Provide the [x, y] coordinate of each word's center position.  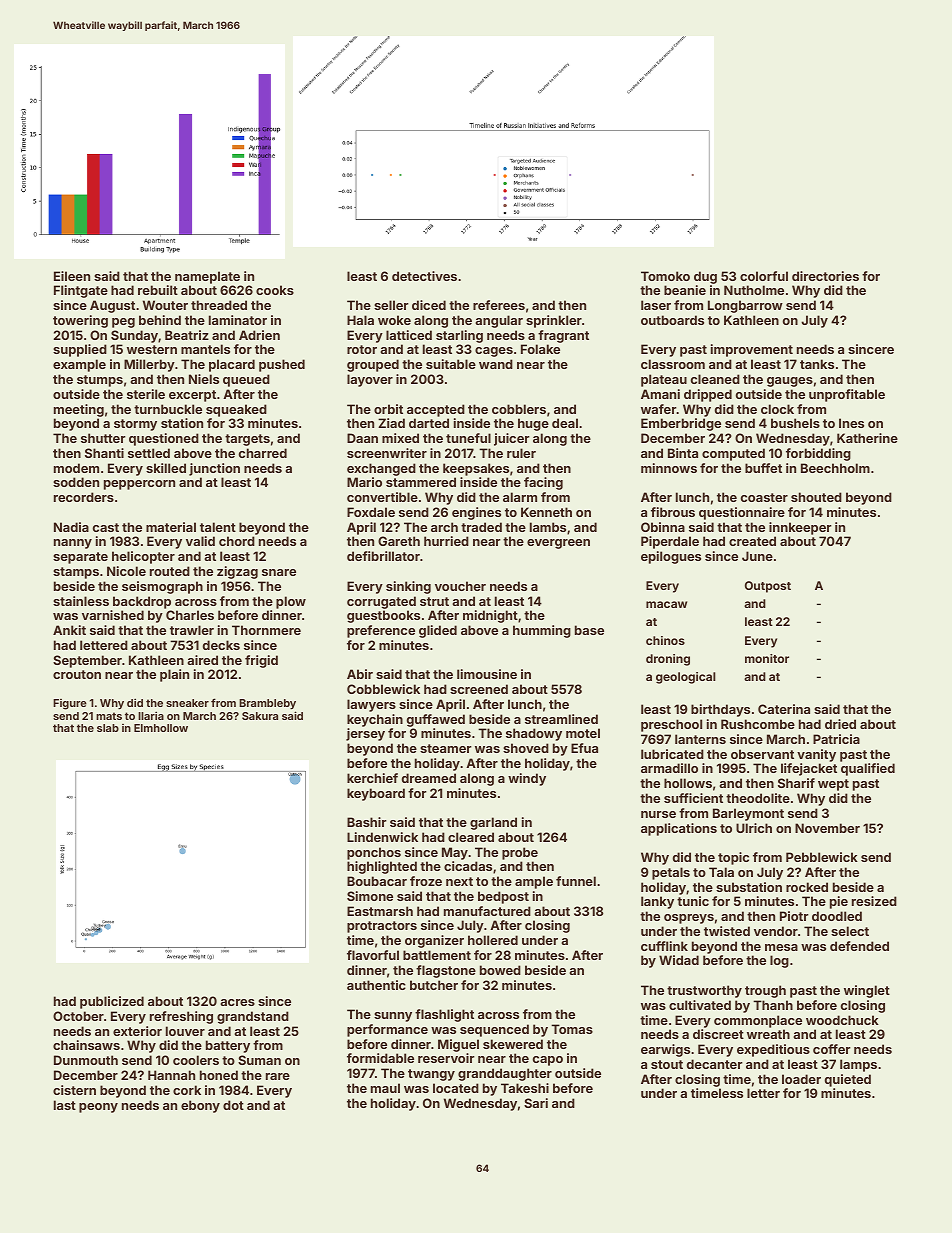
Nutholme [754, 290]
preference [381, 631]
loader [801, 1079]
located [456, 1088]
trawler [192, 630]
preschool [671, 725]
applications [679, 829]
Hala [360, 320]
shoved [526, 748]
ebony [200, 1106]
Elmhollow [161, 728]
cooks [275, 290]
